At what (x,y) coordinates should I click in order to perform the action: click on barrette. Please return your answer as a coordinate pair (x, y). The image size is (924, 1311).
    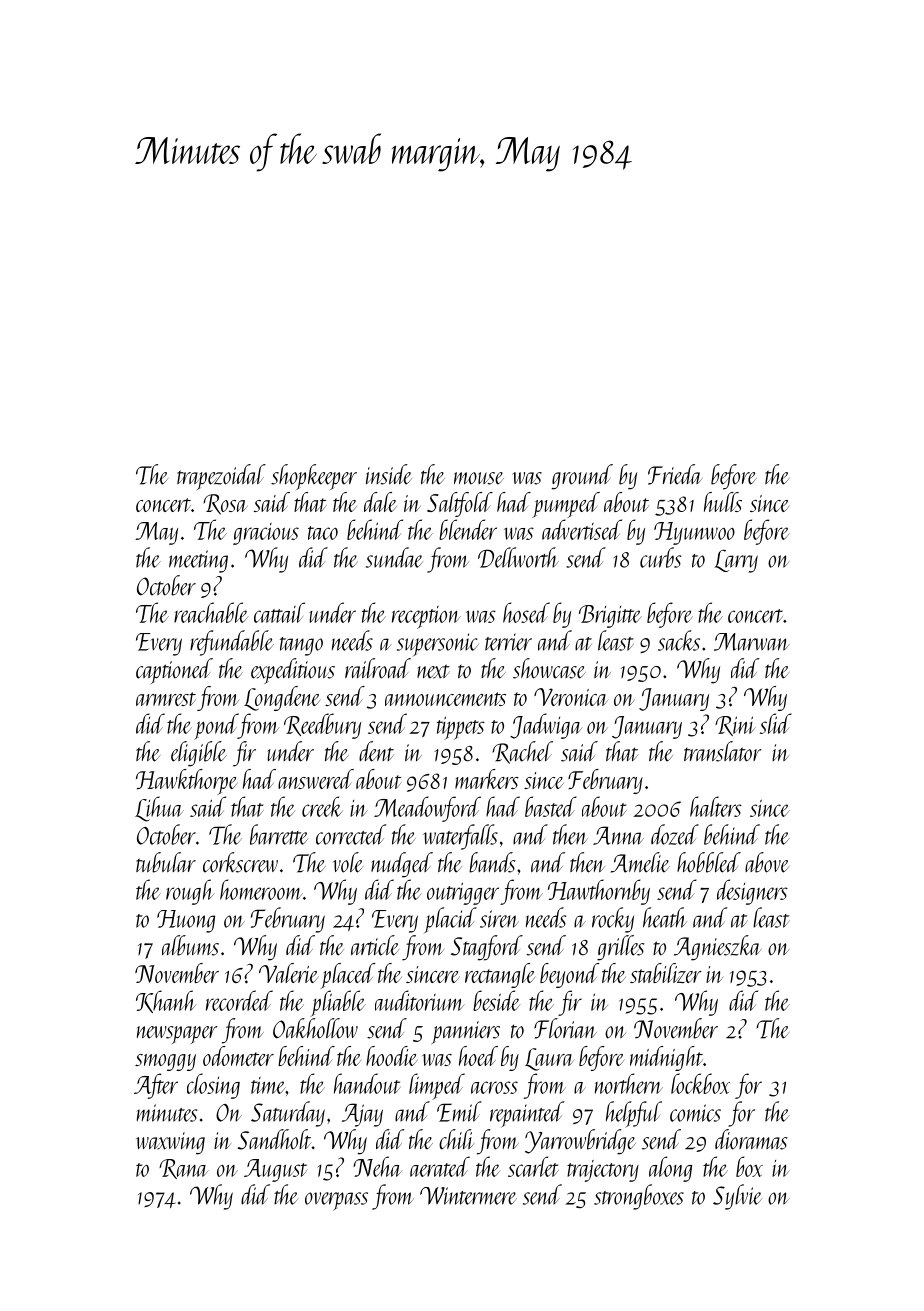
    Looking at the image, I should click on (279, 834).
